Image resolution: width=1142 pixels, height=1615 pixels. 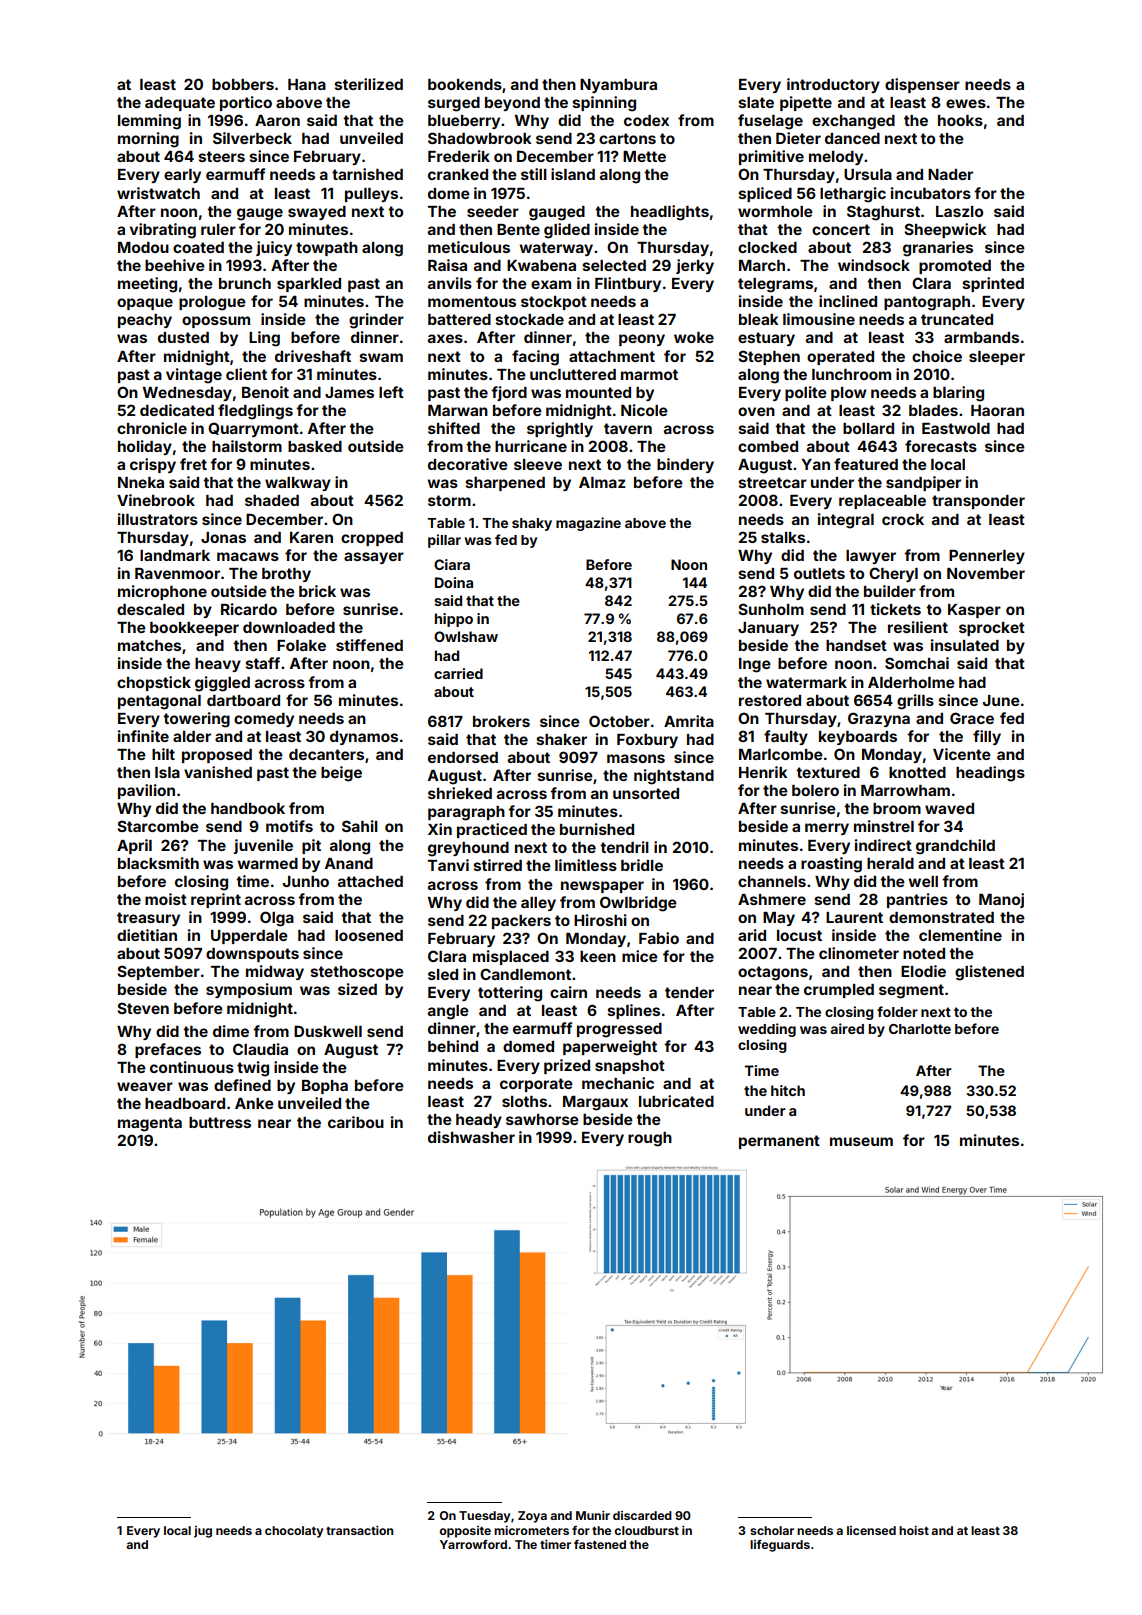 What do you see at coordinates (922, 85) in the page?
I see `dispenser` at bounding box center [922, 85].
